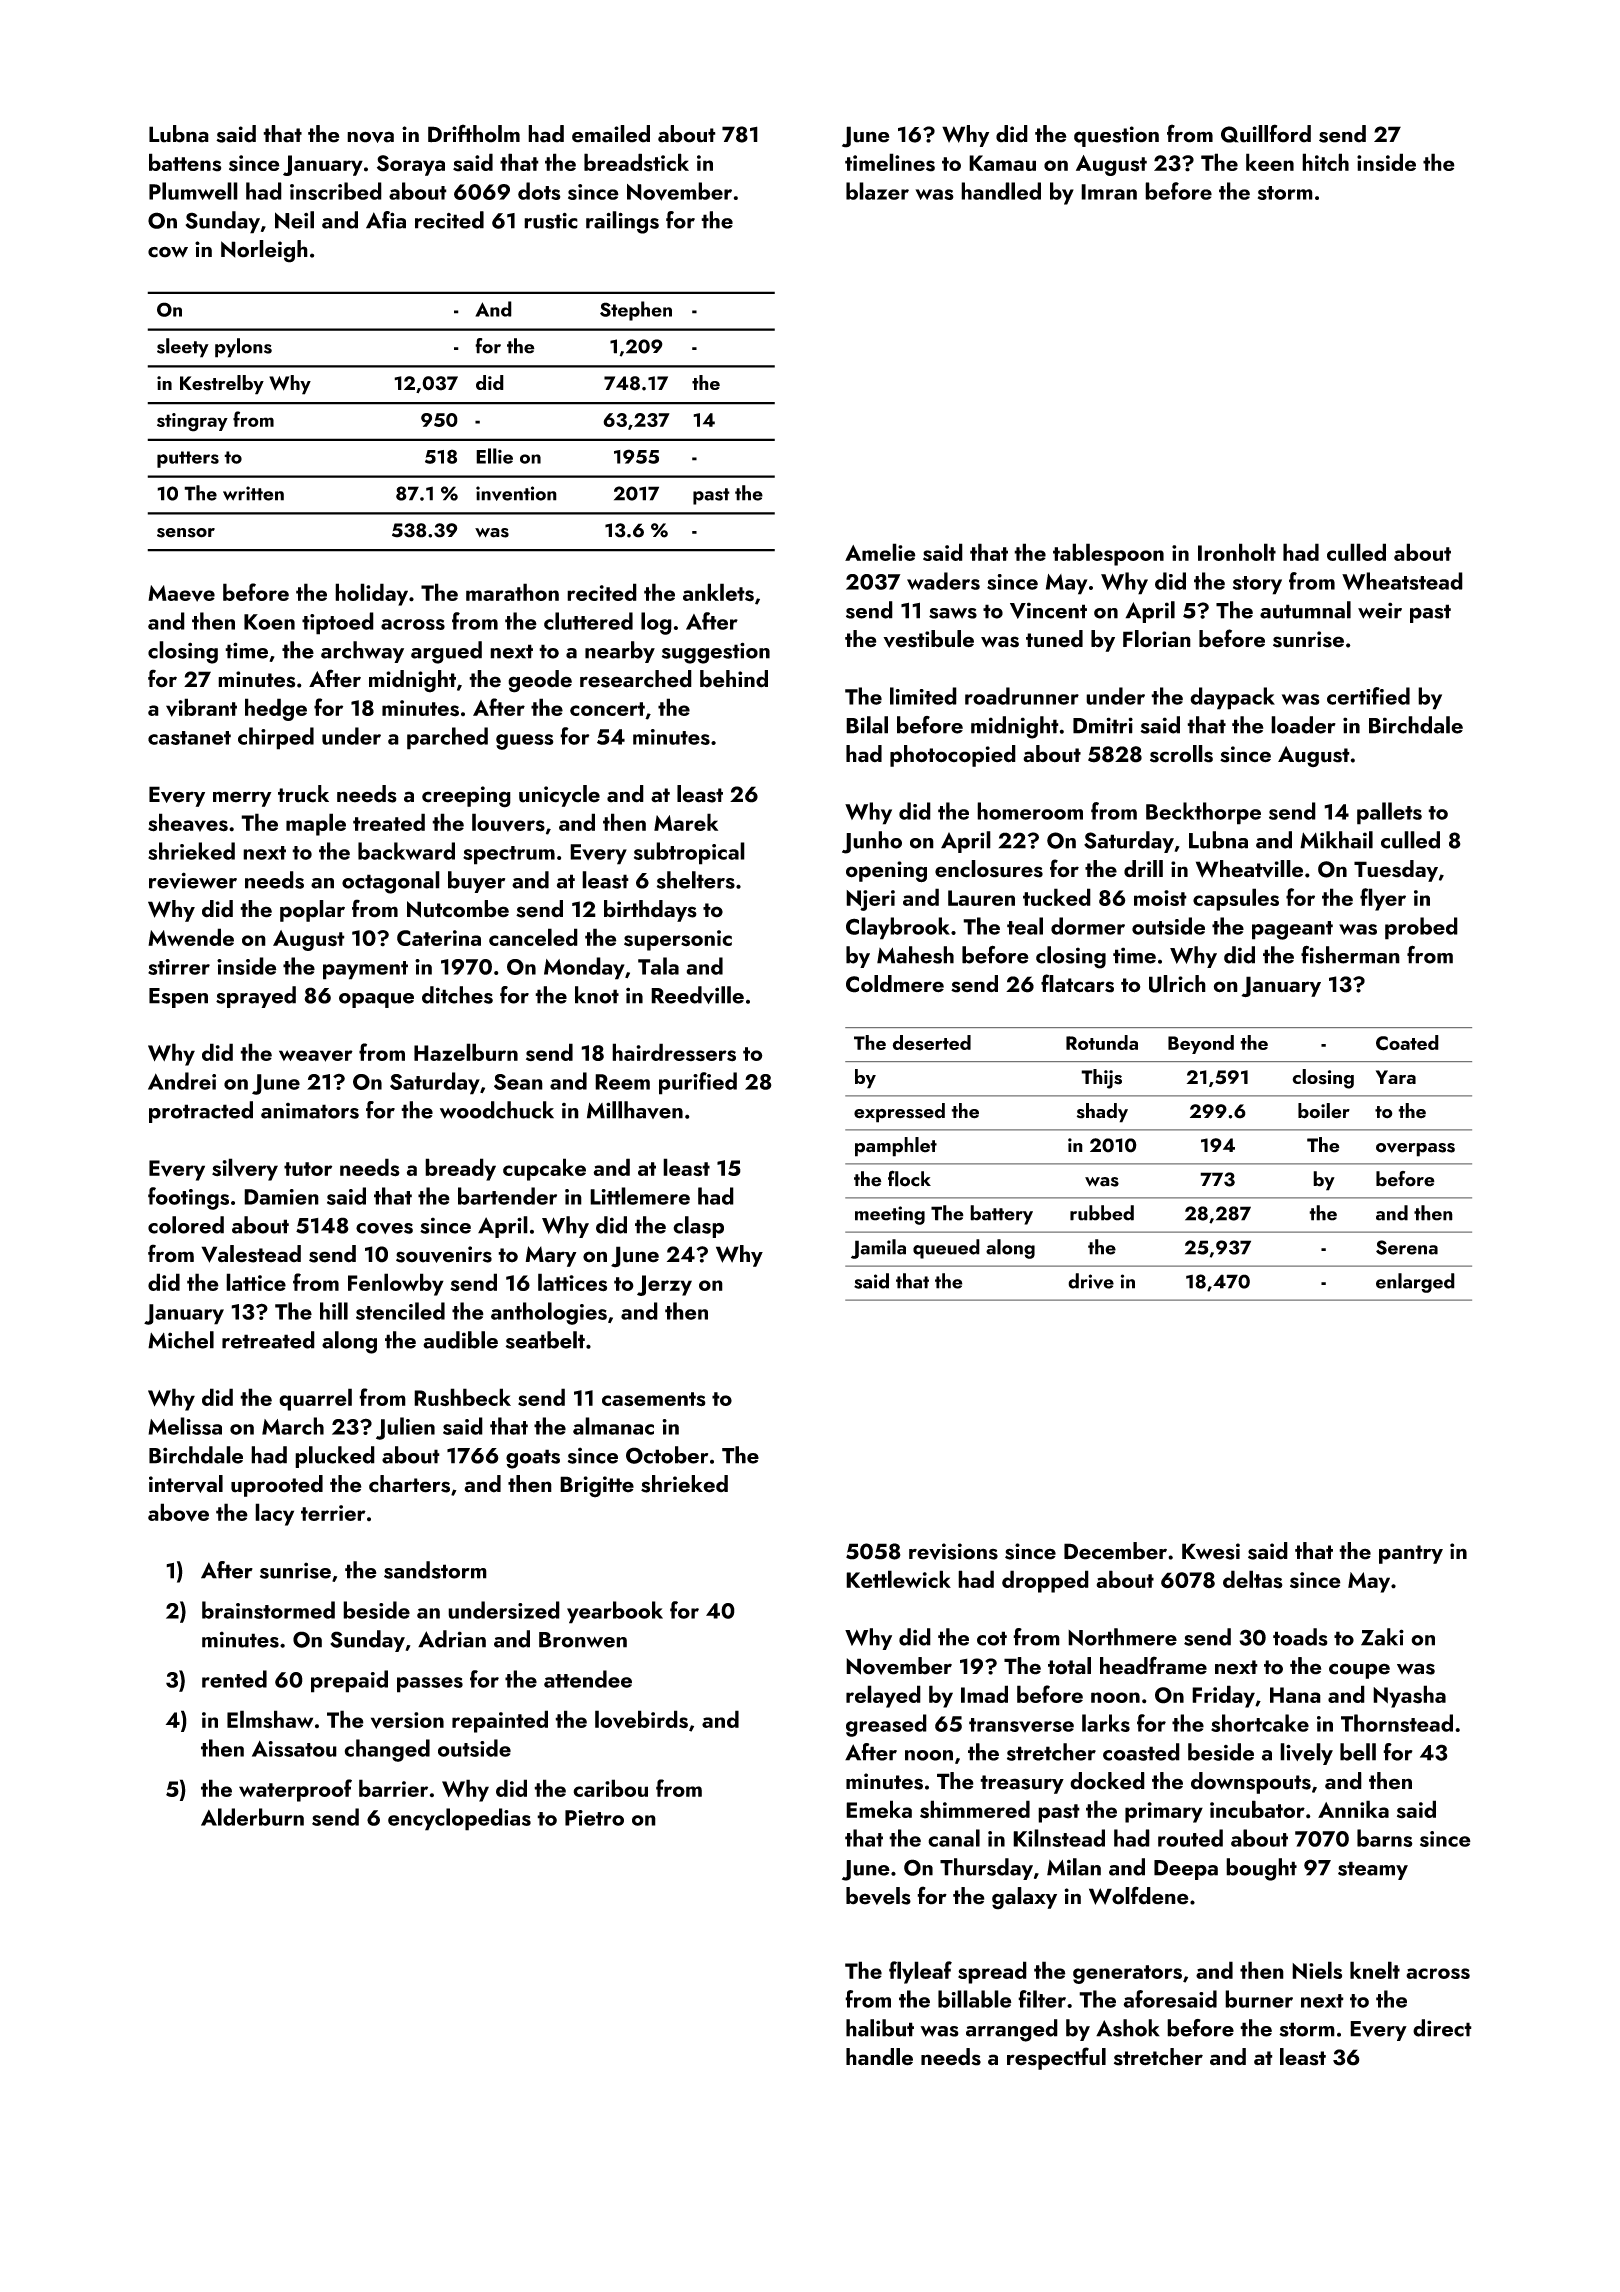 Image resolution: width=1620 pixels, height=2292 pixels. I want to click on hitch, so click(1325, 162).
